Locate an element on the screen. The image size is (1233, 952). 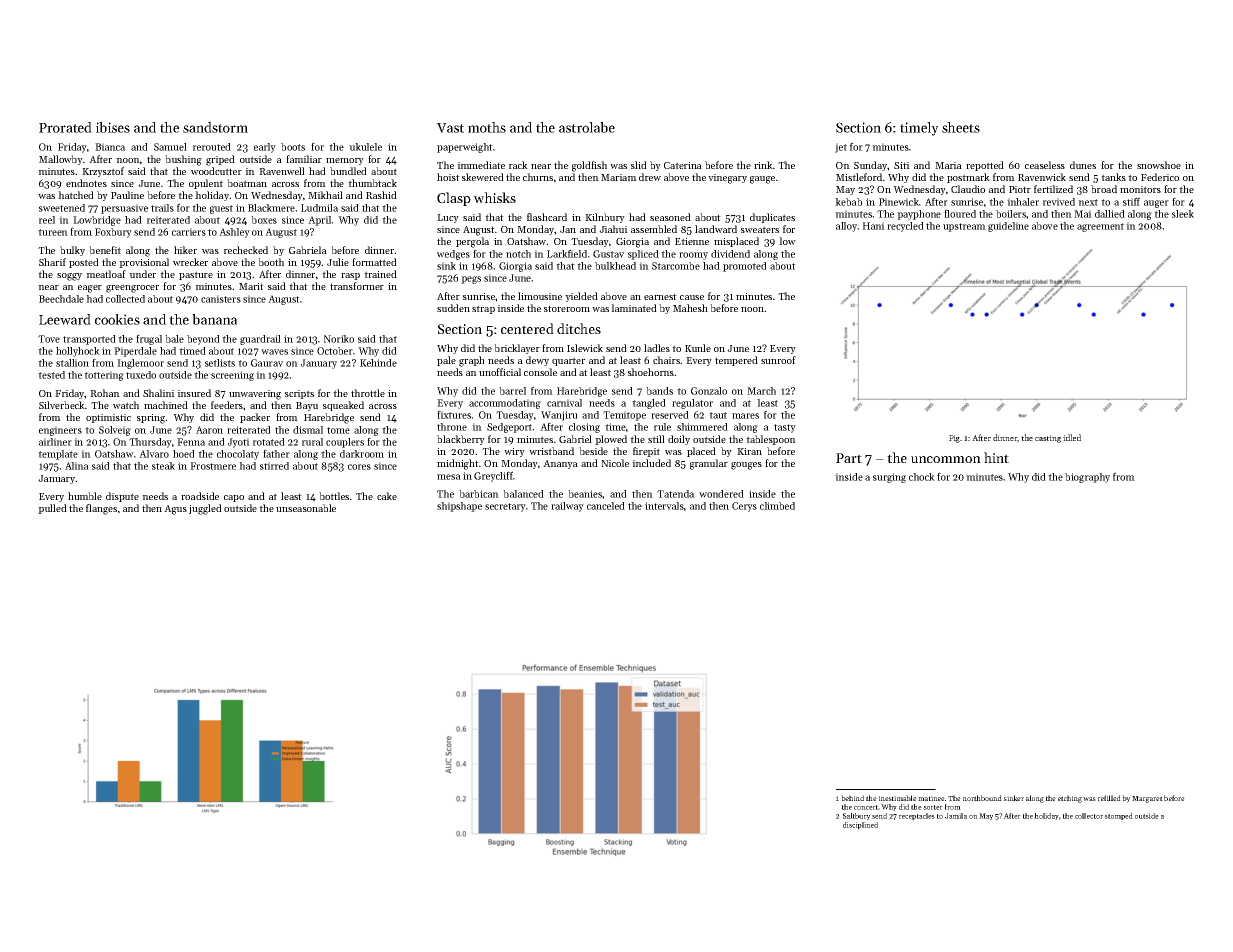
payphone is located at coordinates (919, 215).
